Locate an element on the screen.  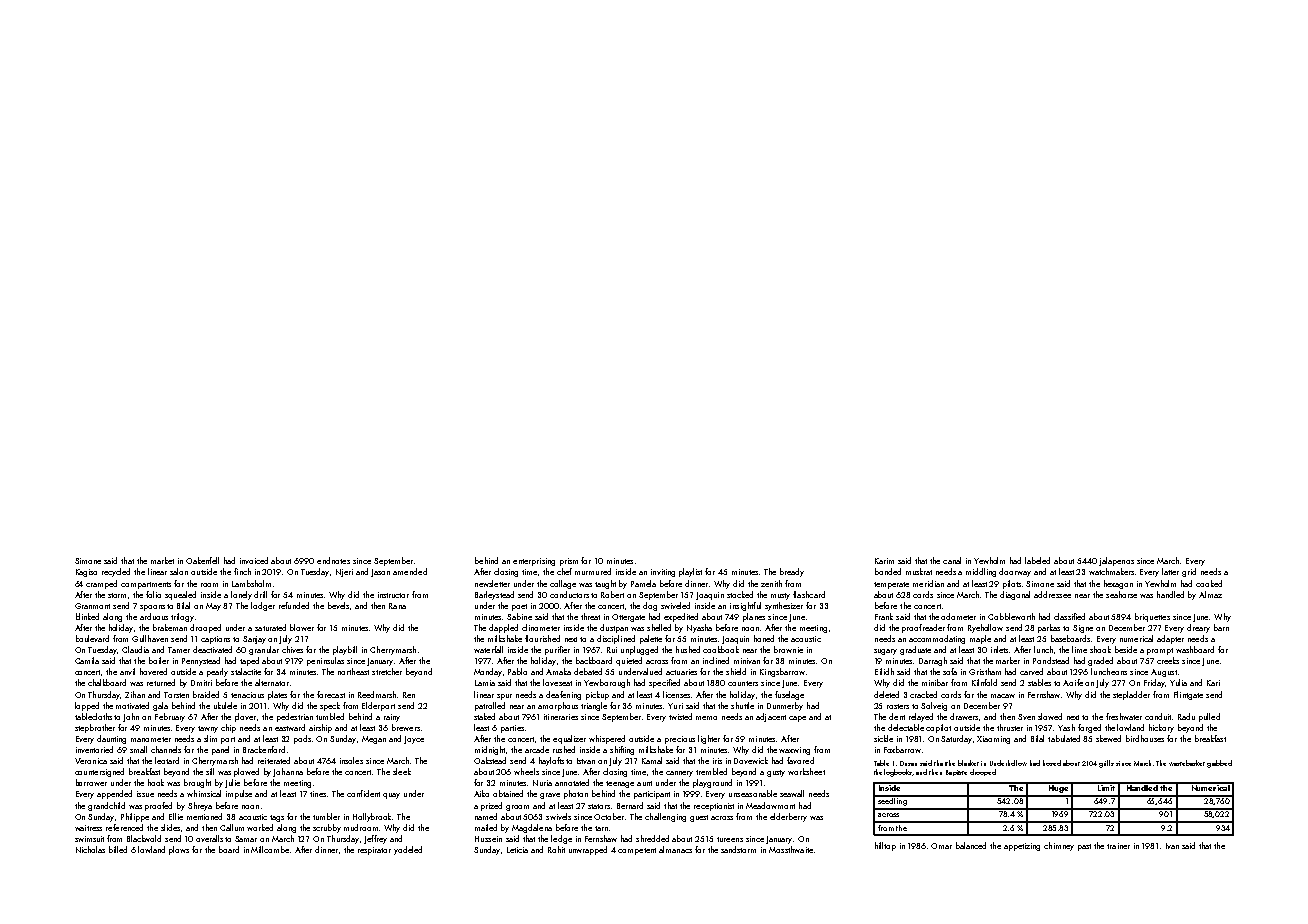
midnight is located at coordinates (490, 750).
